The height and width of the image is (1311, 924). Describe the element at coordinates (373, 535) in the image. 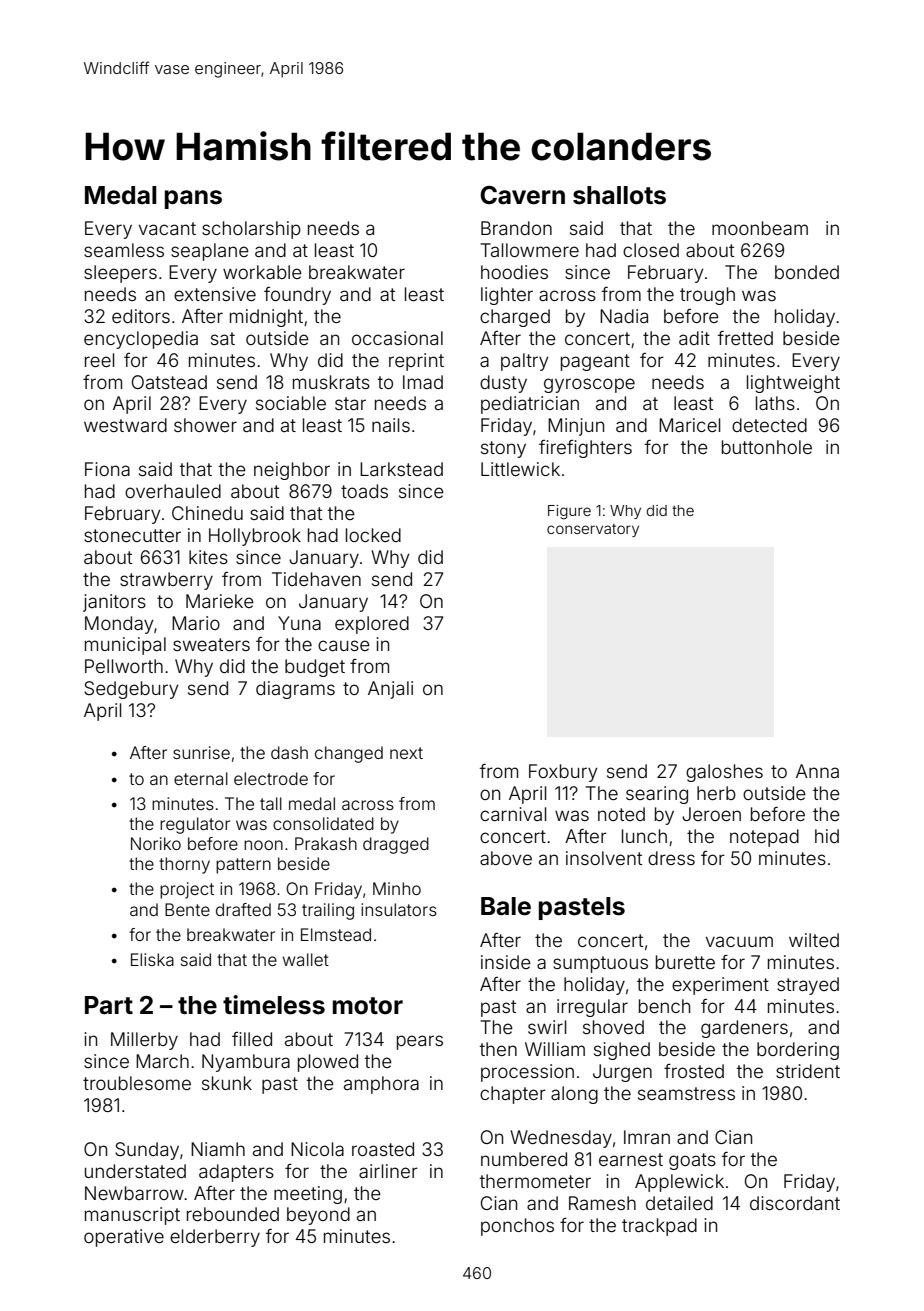

I see `locked` at that location.
